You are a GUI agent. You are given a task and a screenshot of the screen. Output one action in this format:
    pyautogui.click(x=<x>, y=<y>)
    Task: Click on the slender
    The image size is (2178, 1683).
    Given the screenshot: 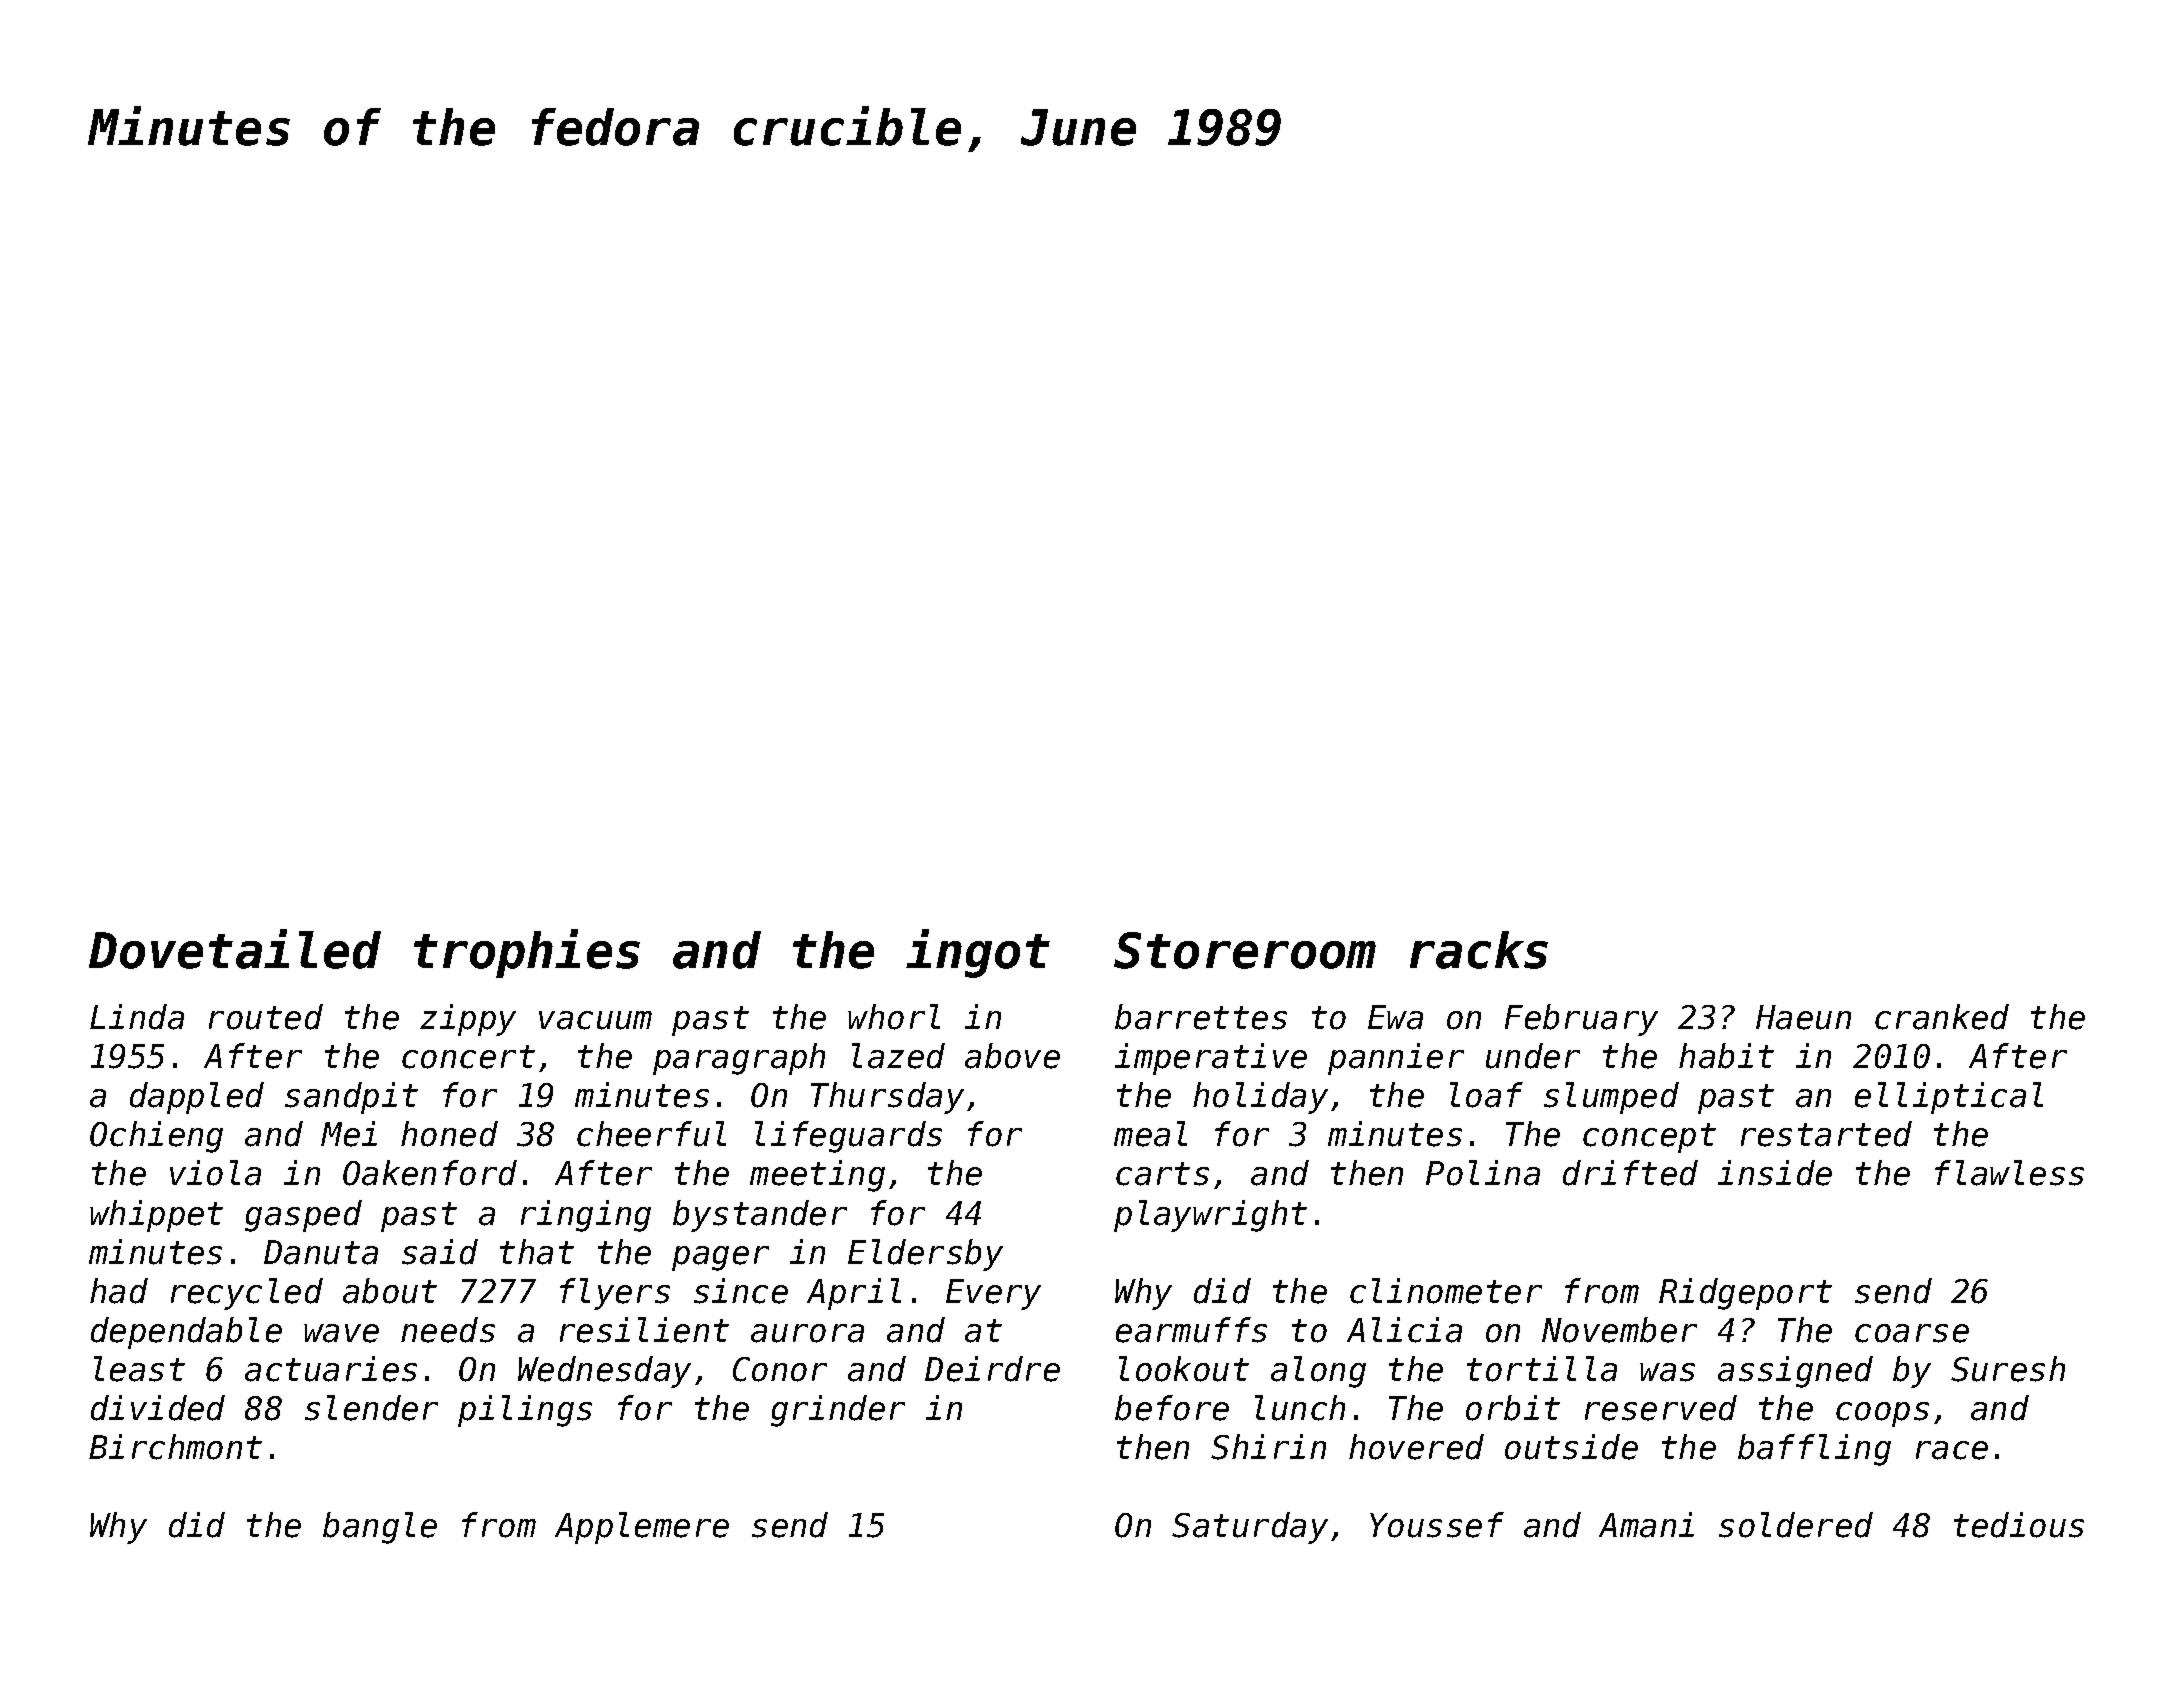 What is the action you would take?
    pyautogui.click(x=371, y=1408)
